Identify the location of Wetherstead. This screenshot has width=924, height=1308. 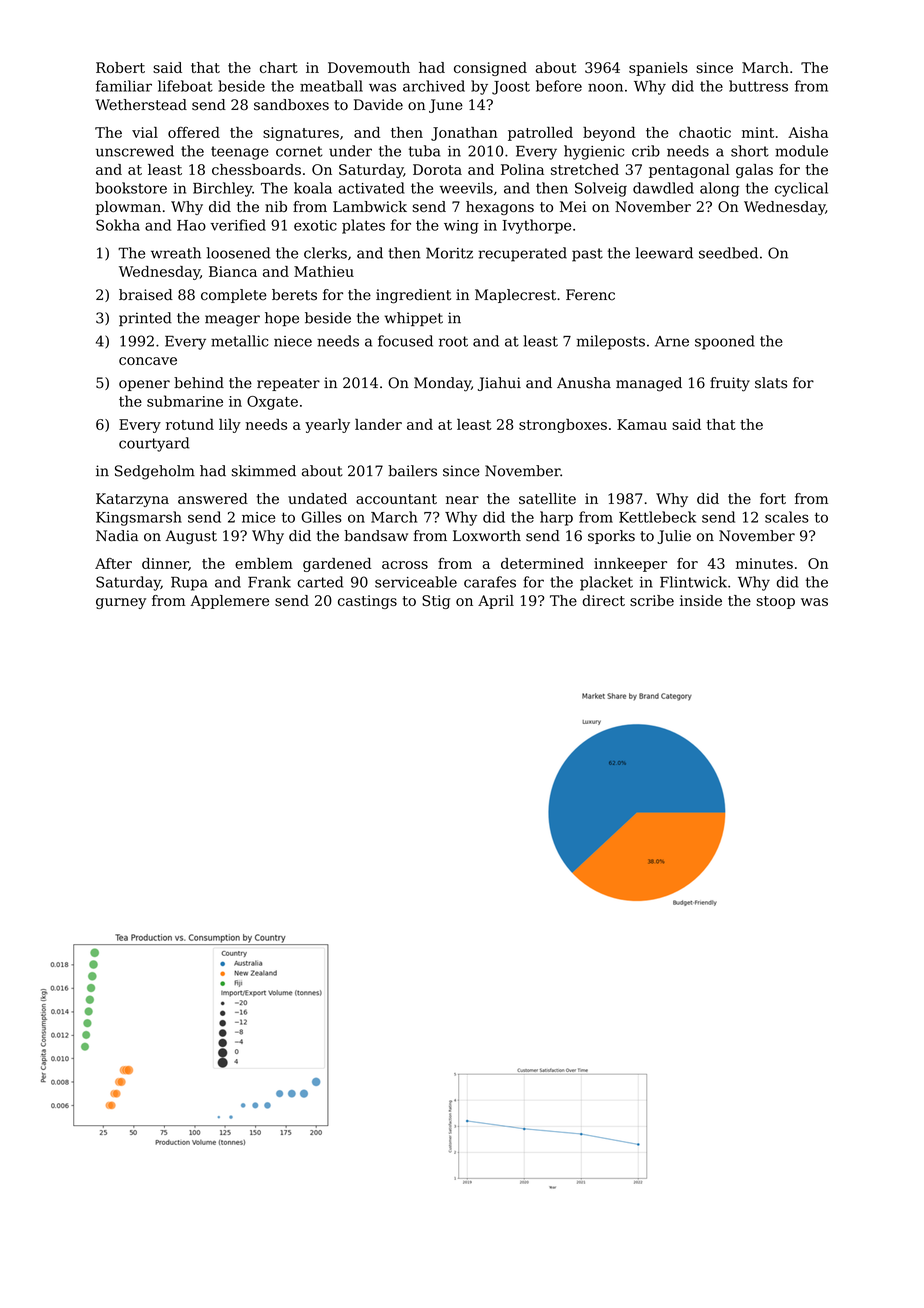
(141, 105).
